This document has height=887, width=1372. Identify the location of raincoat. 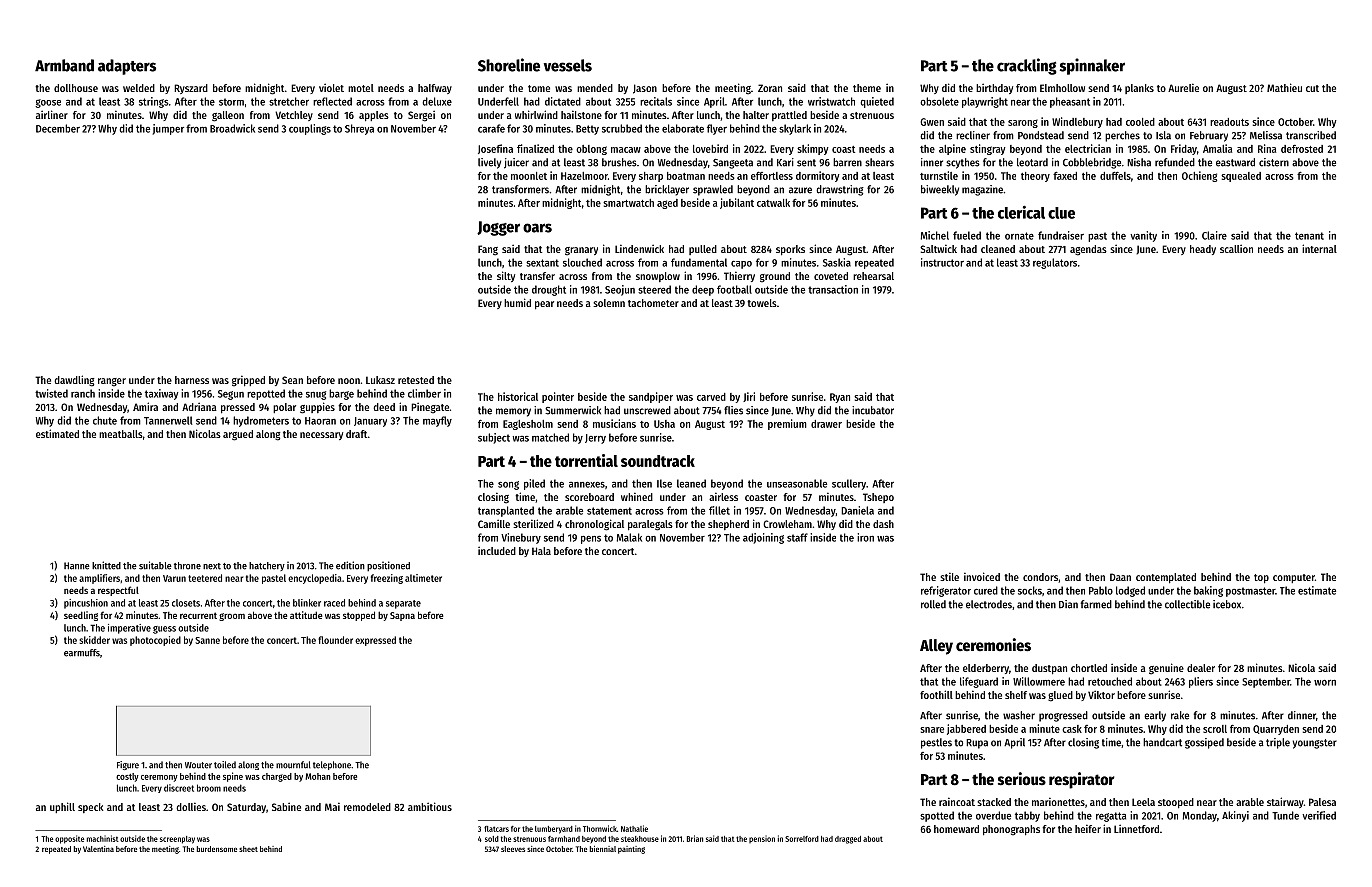
(957, 801).
